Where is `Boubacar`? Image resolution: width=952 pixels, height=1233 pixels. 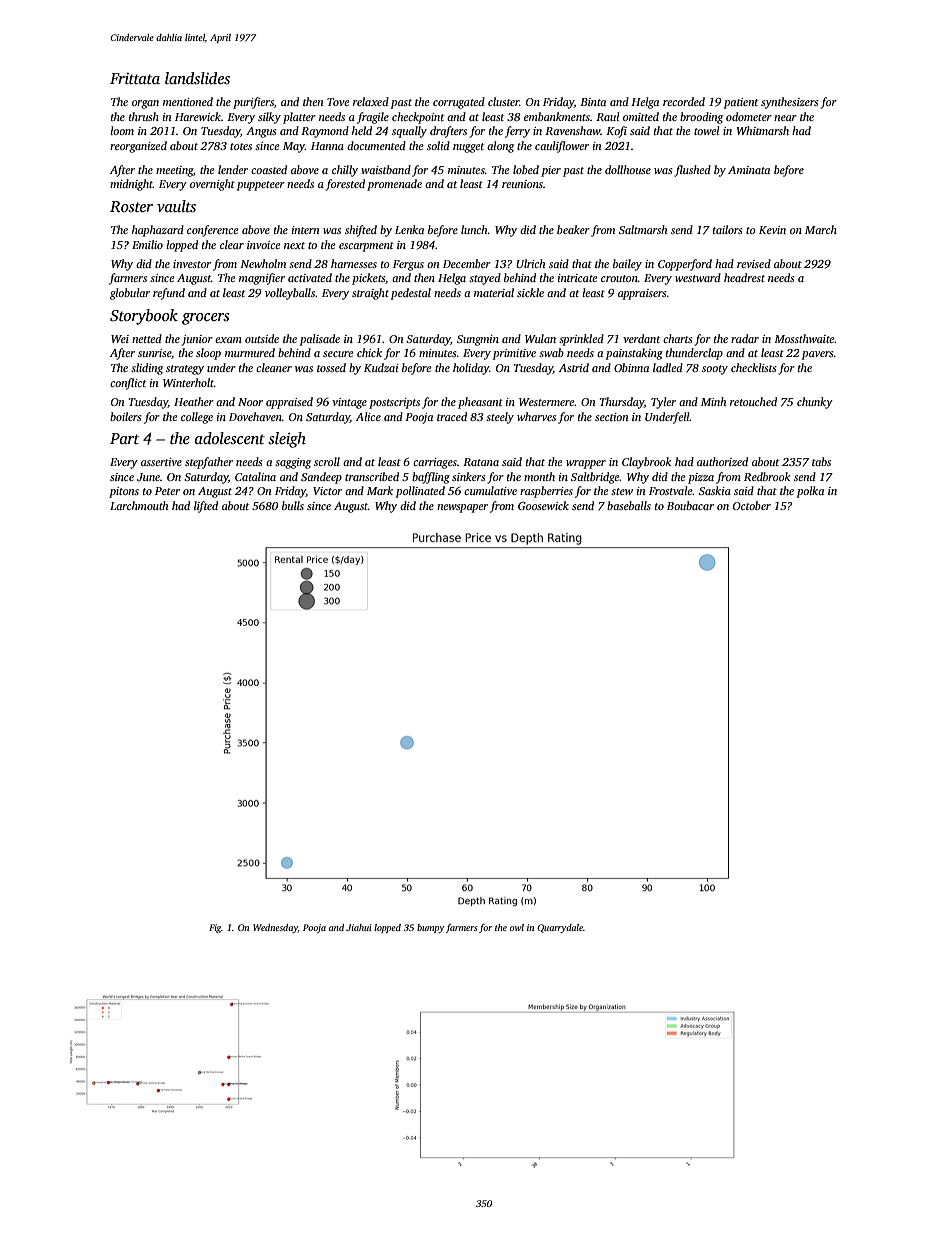
Boubacar is located at coordinates (690, 505).
